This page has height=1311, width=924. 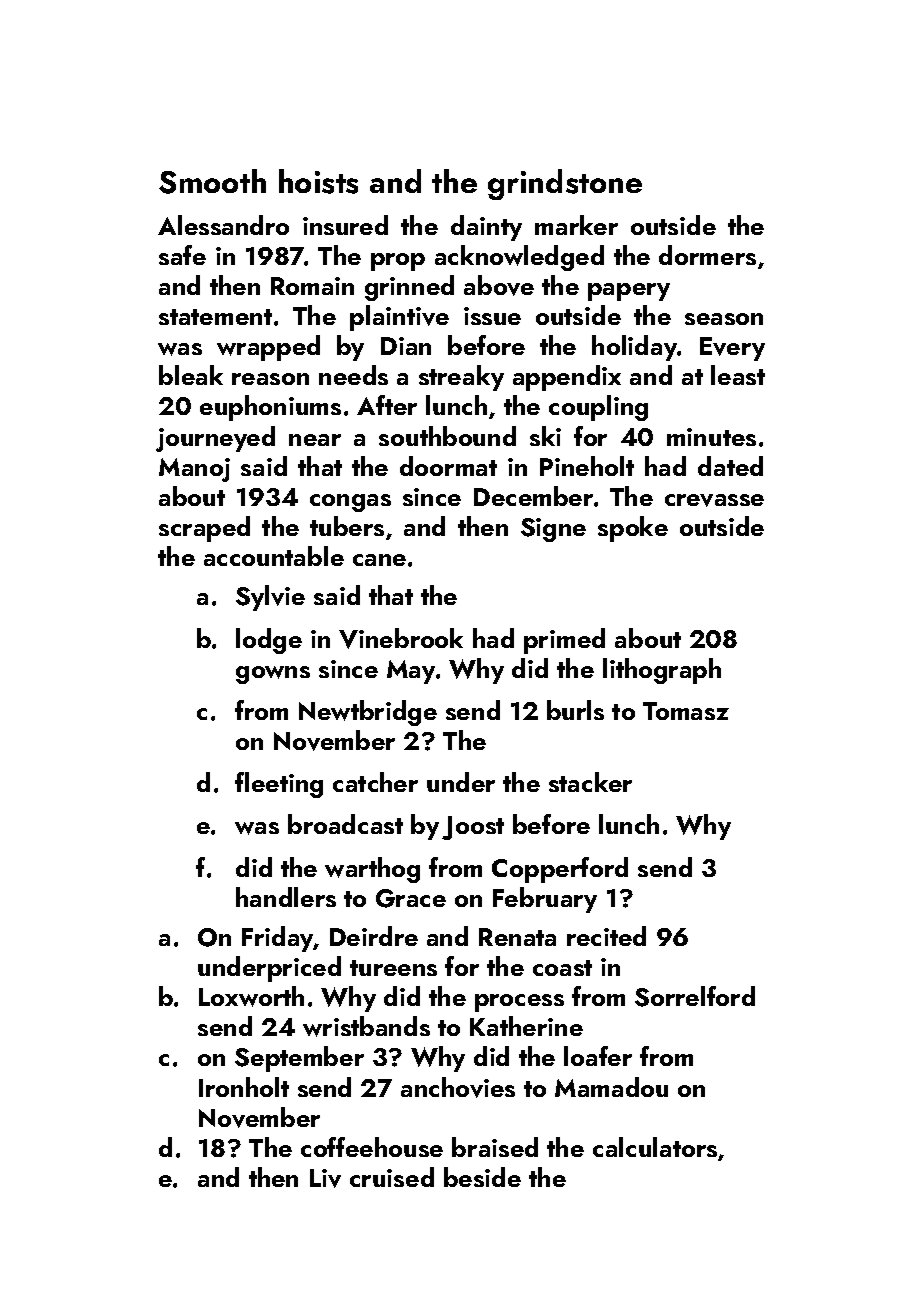 What do you see at coordinates (565, 184) in the page?
I see `grindstone` at bounding box center [565, 184].
